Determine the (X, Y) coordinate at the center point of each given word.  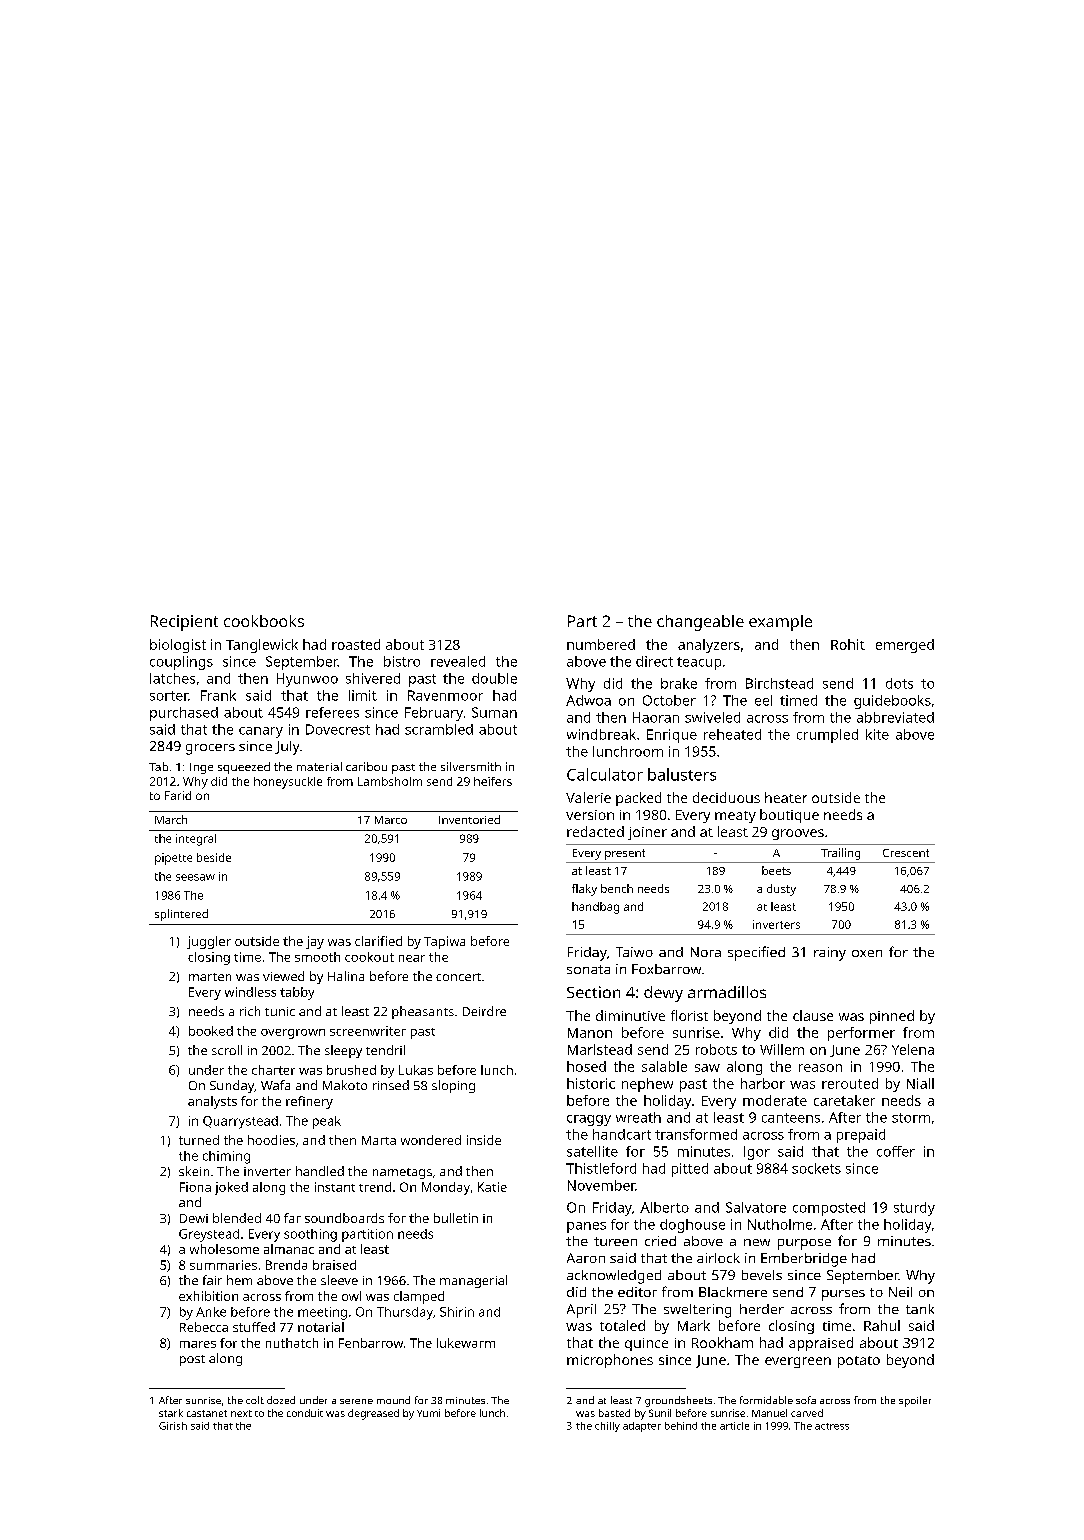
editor (637, 1292)
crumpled (827, 736)
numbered (601, 644)
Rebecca (204, 1327)
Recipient (184, 623)
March (171, 819)
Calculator (605, 774)
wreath (638, 1117)
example (780, 623)
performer (861, 1034)
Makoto (345, 1085)
